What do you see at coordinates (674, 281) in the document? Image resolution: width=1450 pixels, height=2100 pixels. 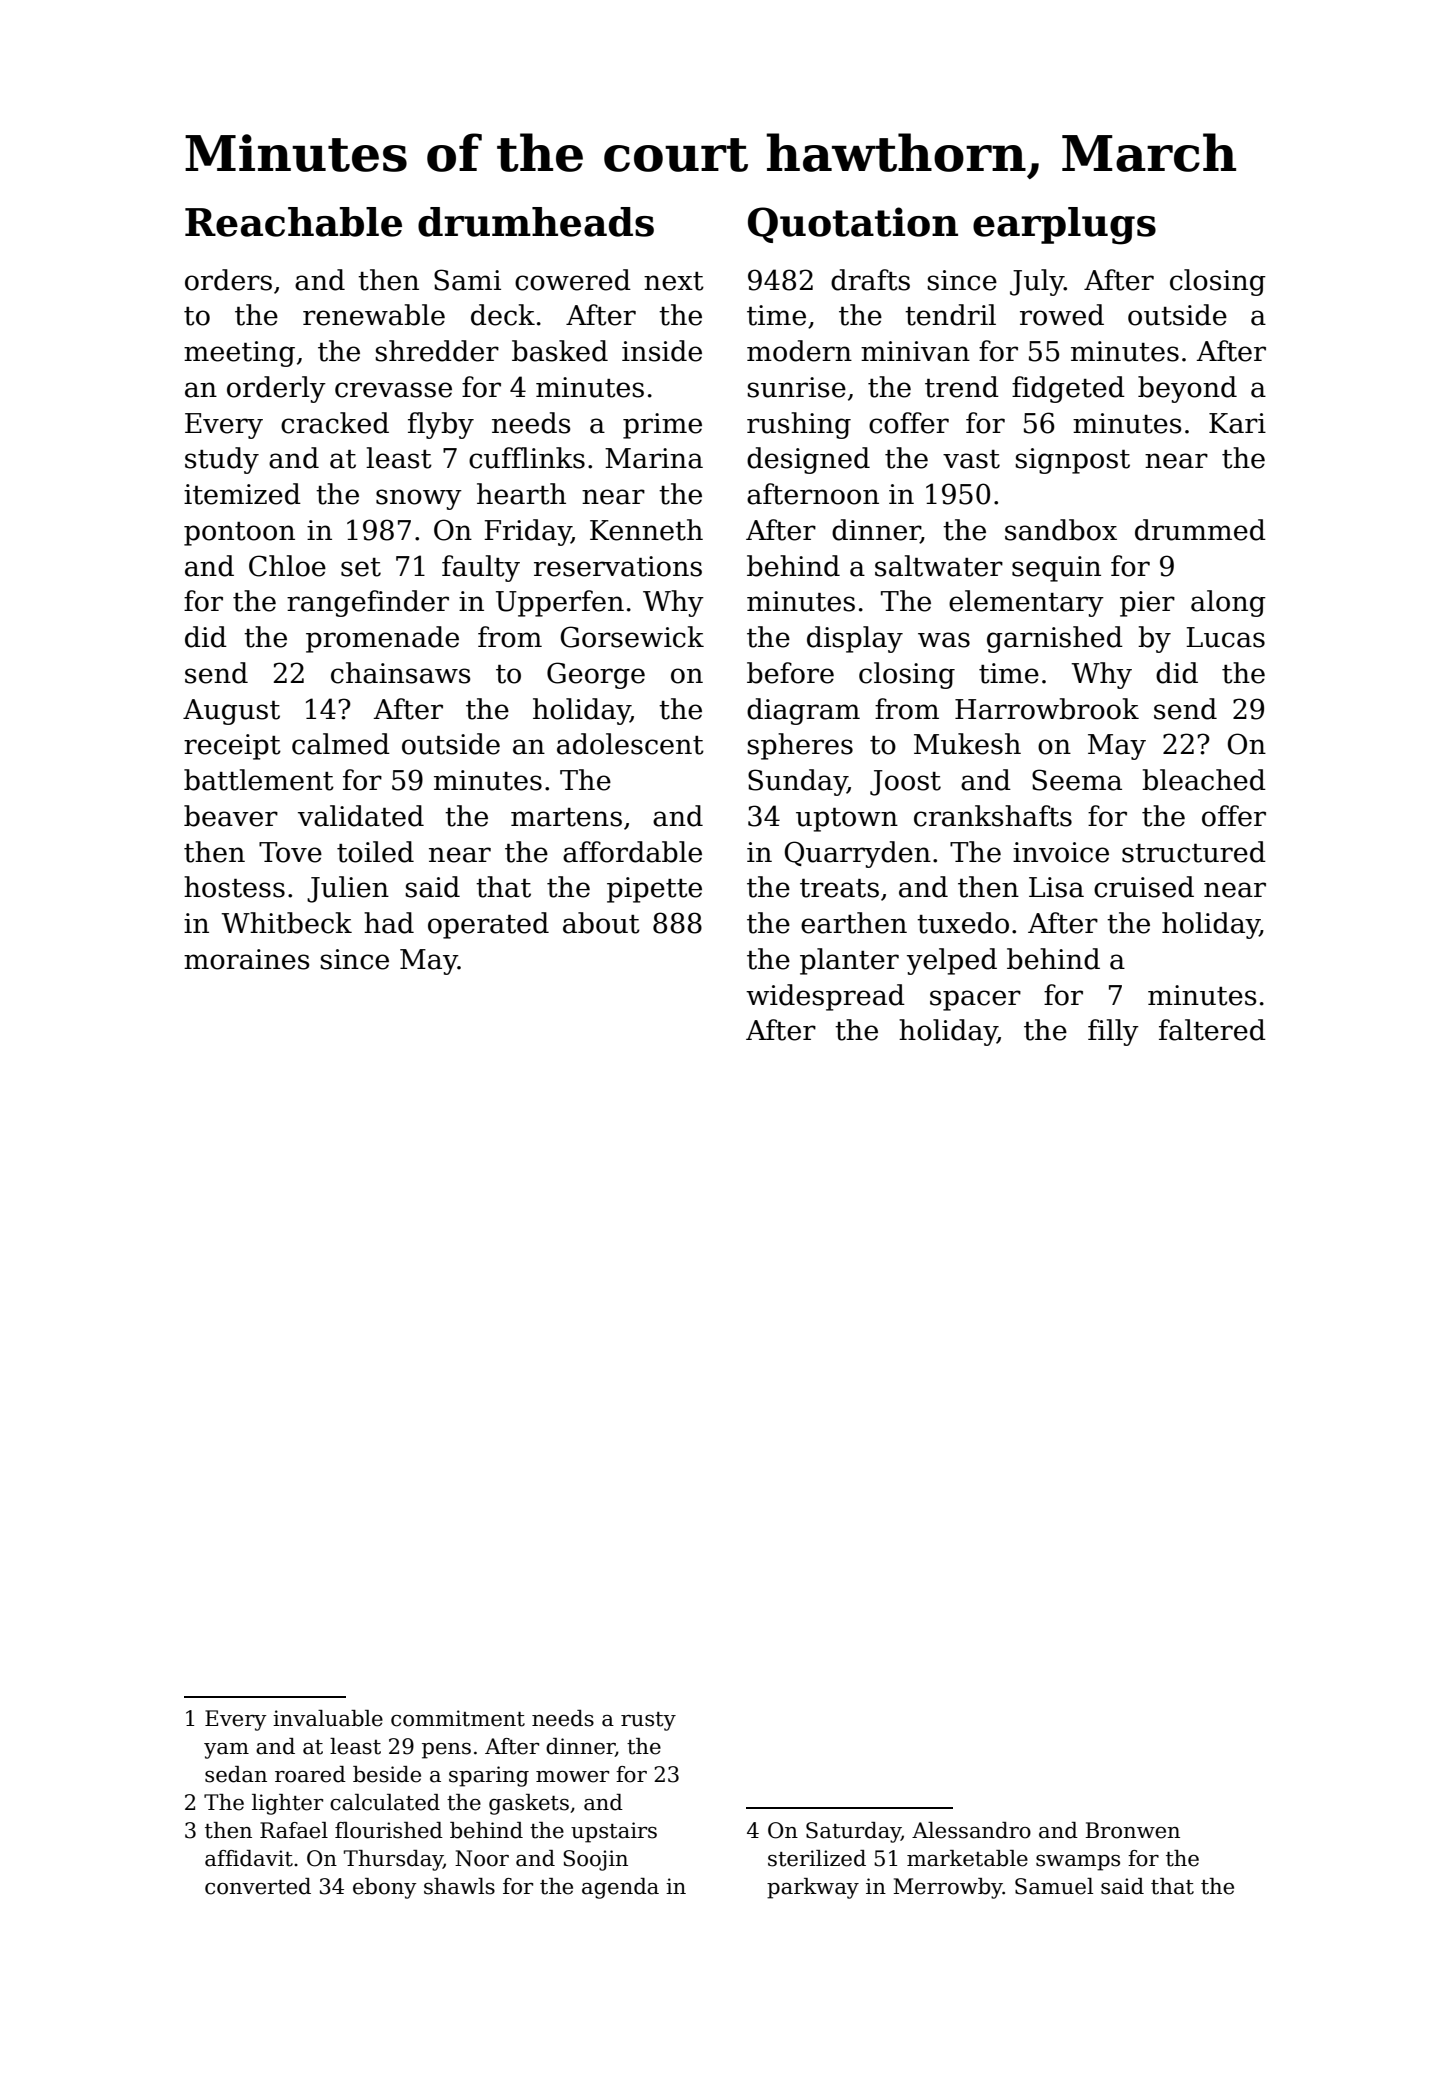 I see `next` at bounding box center [674, 281].
